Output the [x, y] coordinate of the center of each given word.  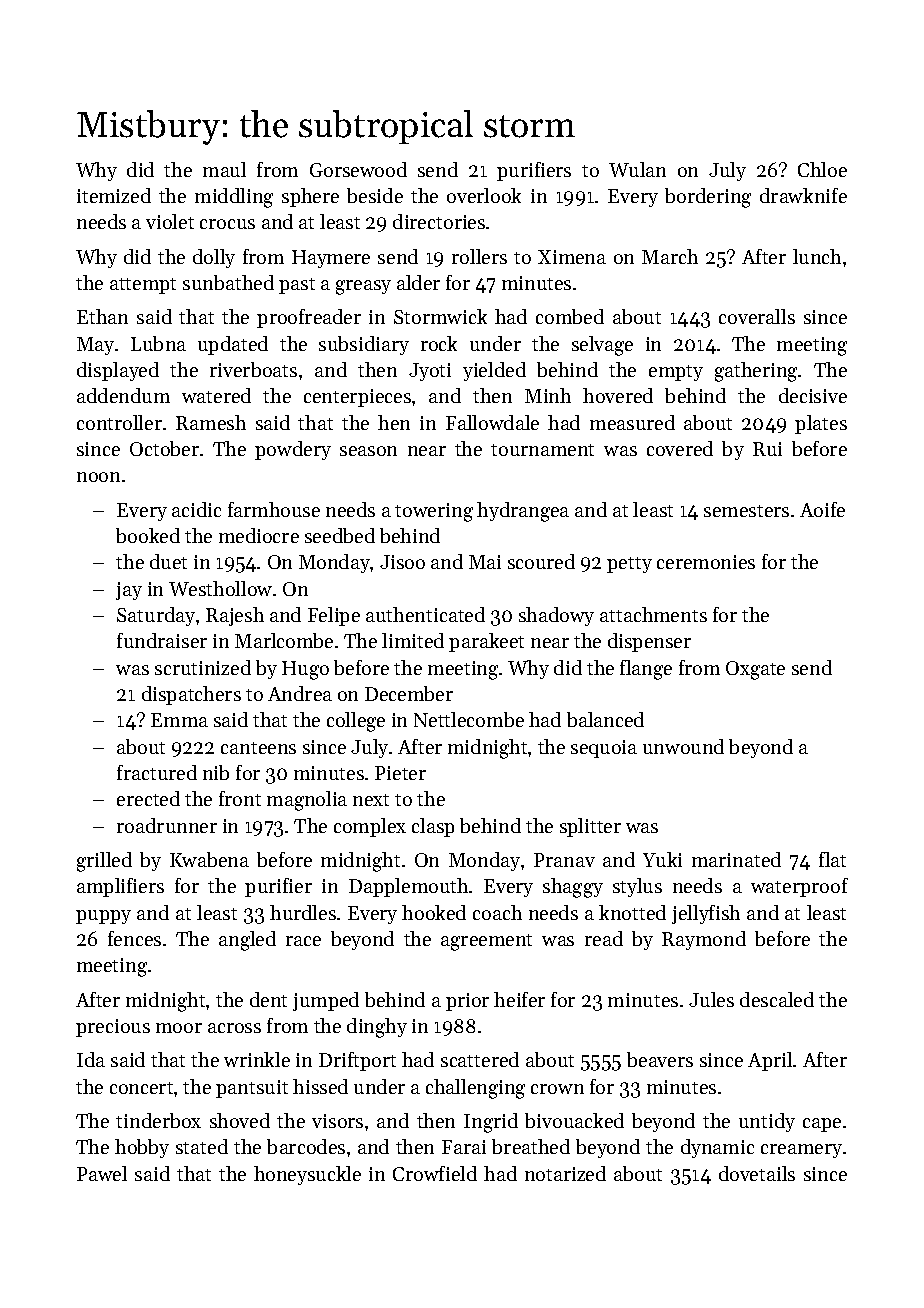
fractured [157, 772]
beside [375, 195]
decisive [813, 395]
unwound [683, 746]
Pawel [102, 1173]
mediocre [259, 535]
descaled [777, 999]
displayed [118, 371]
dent [268, 999]
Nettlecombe [469, 719]
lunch [817, 256]
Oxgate [755, 670]
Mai [485, 562]
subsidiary [364, 345]
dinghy [377, 1028]
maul [224, 169]
